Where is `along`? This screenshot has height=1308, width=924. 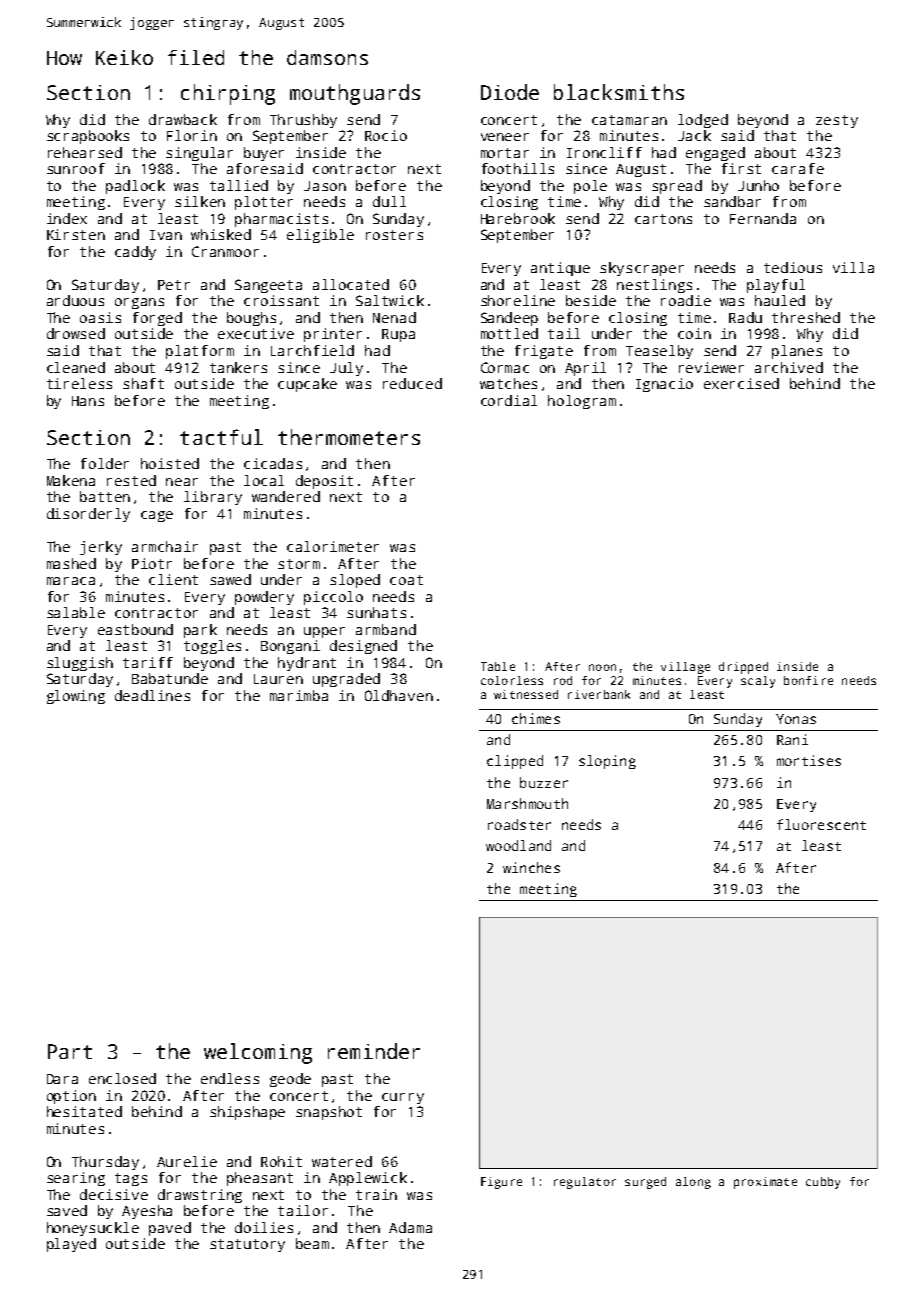
along is located at coordinates (693, 1183).
